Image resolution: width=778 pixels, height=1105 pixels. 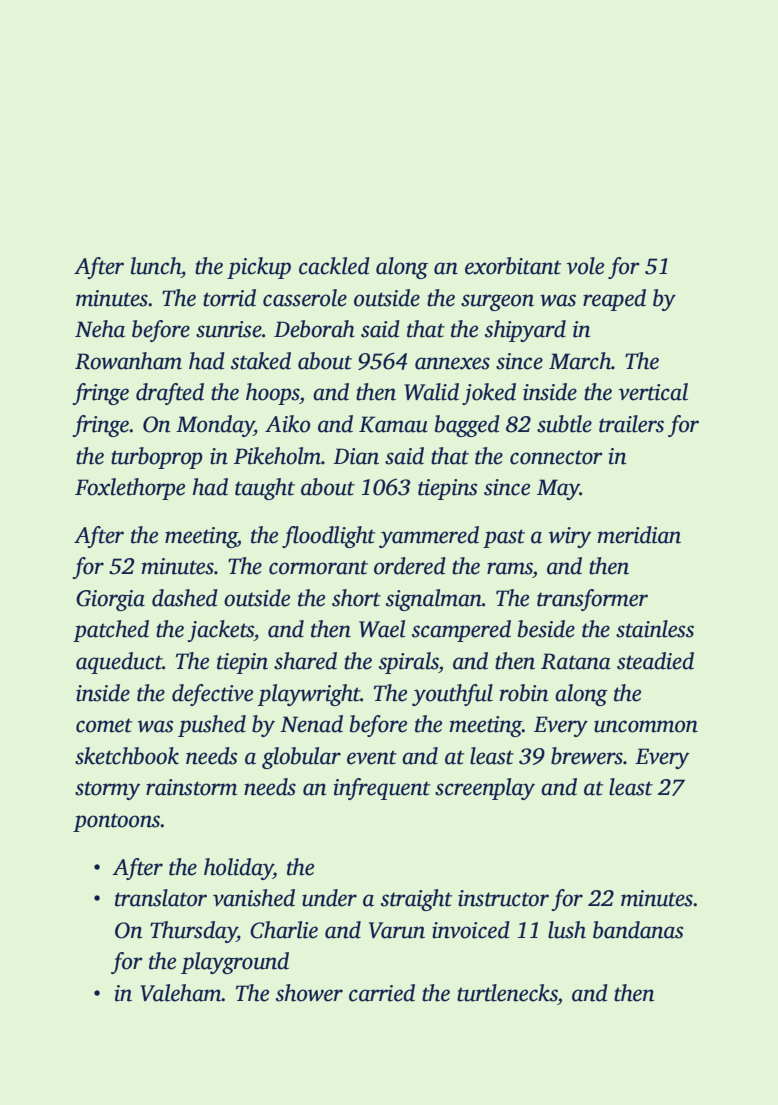 I want to click on pushed, so click(x=212, y=726).
